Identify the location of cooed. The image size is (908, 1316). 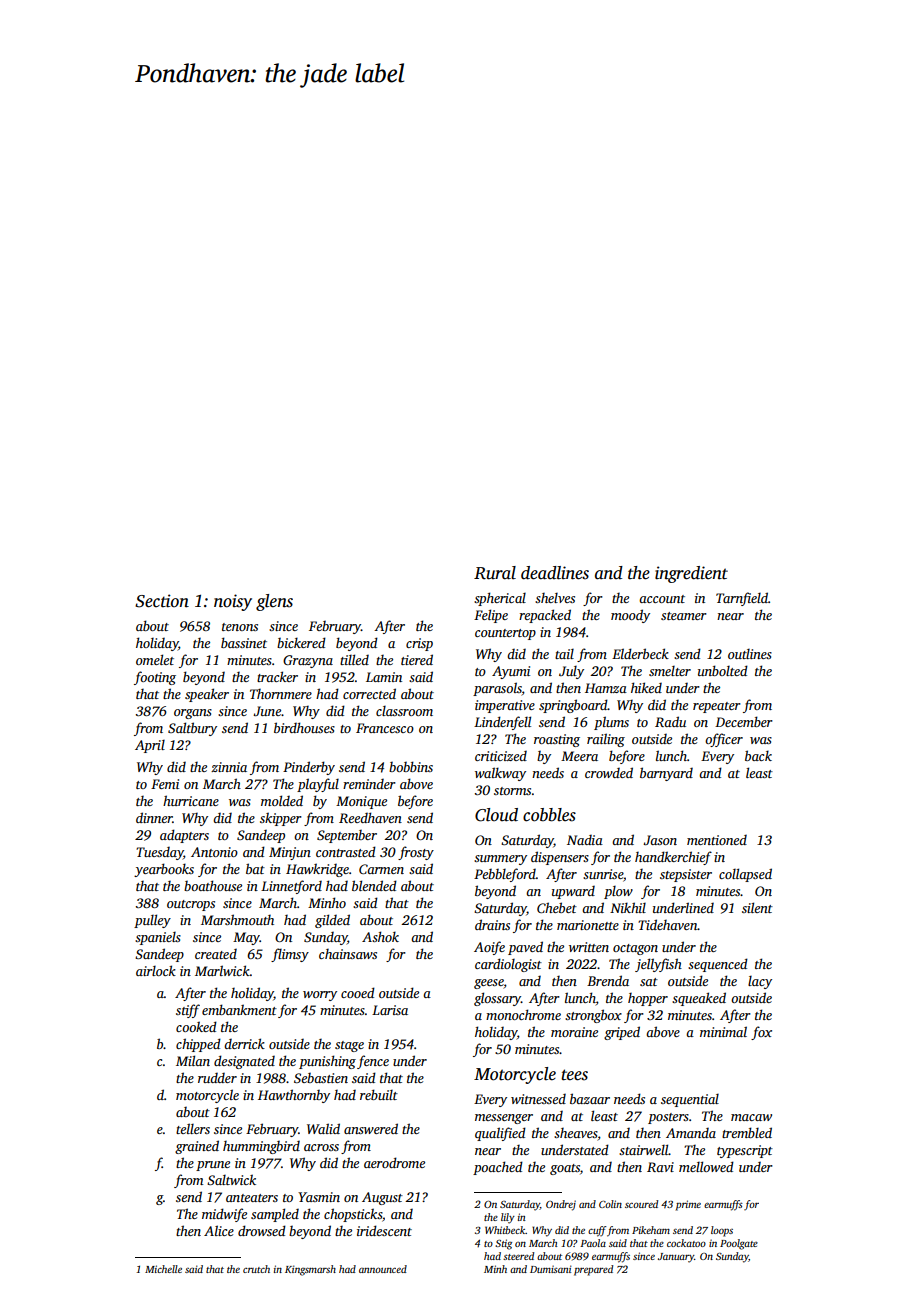
(358, 992).
